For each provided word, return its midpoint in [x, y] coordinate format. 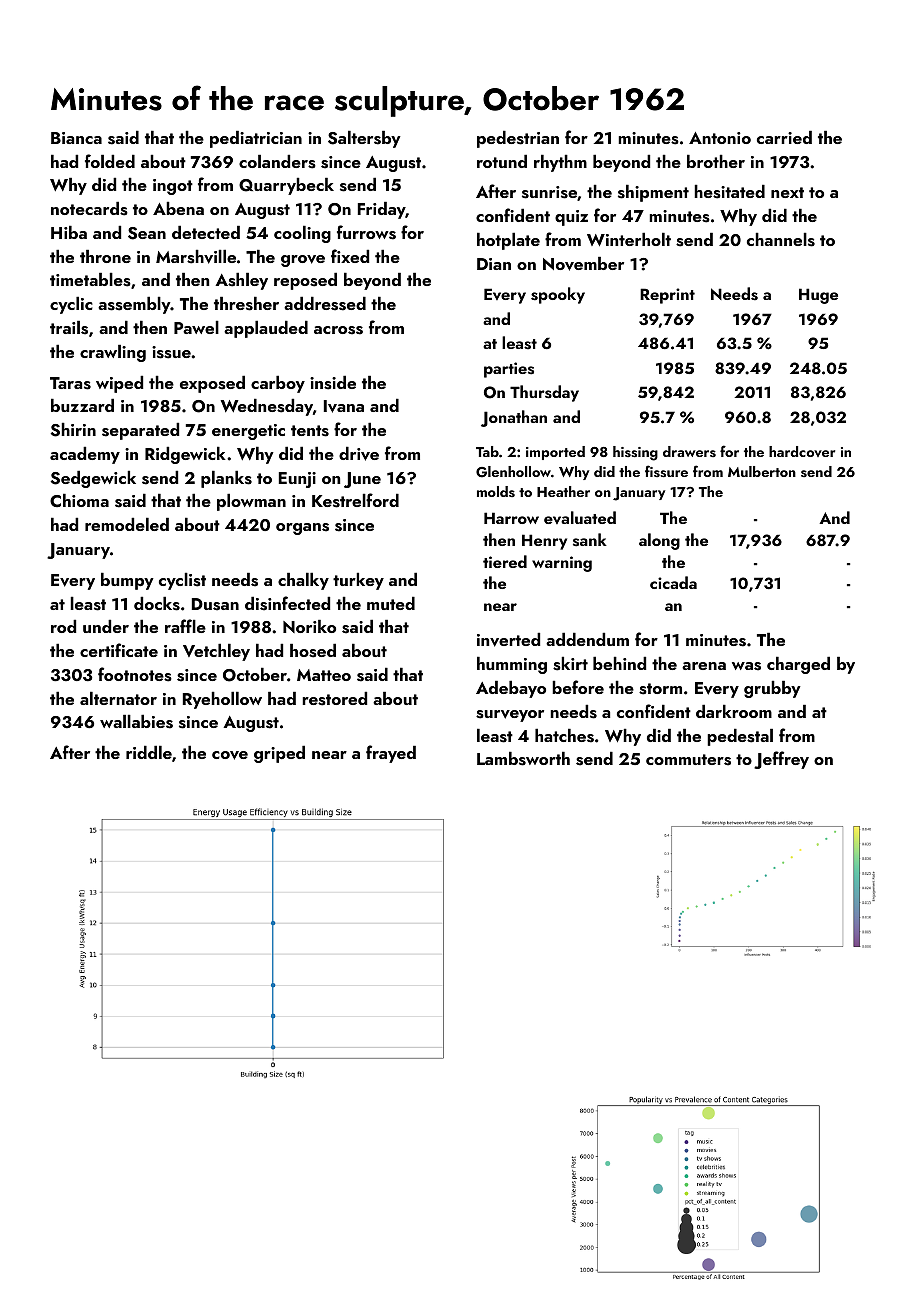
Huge [818, 296]
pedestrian [518, 139]
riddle [149, 752]
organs [302, 529]
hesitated [729, 191]
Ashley [241, 281]
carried [784, 137]
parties [509, 370]
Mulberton [762, 471]
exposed [212, 384]
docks [157, 603]
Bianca [76, 138]
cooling [302, 234]
